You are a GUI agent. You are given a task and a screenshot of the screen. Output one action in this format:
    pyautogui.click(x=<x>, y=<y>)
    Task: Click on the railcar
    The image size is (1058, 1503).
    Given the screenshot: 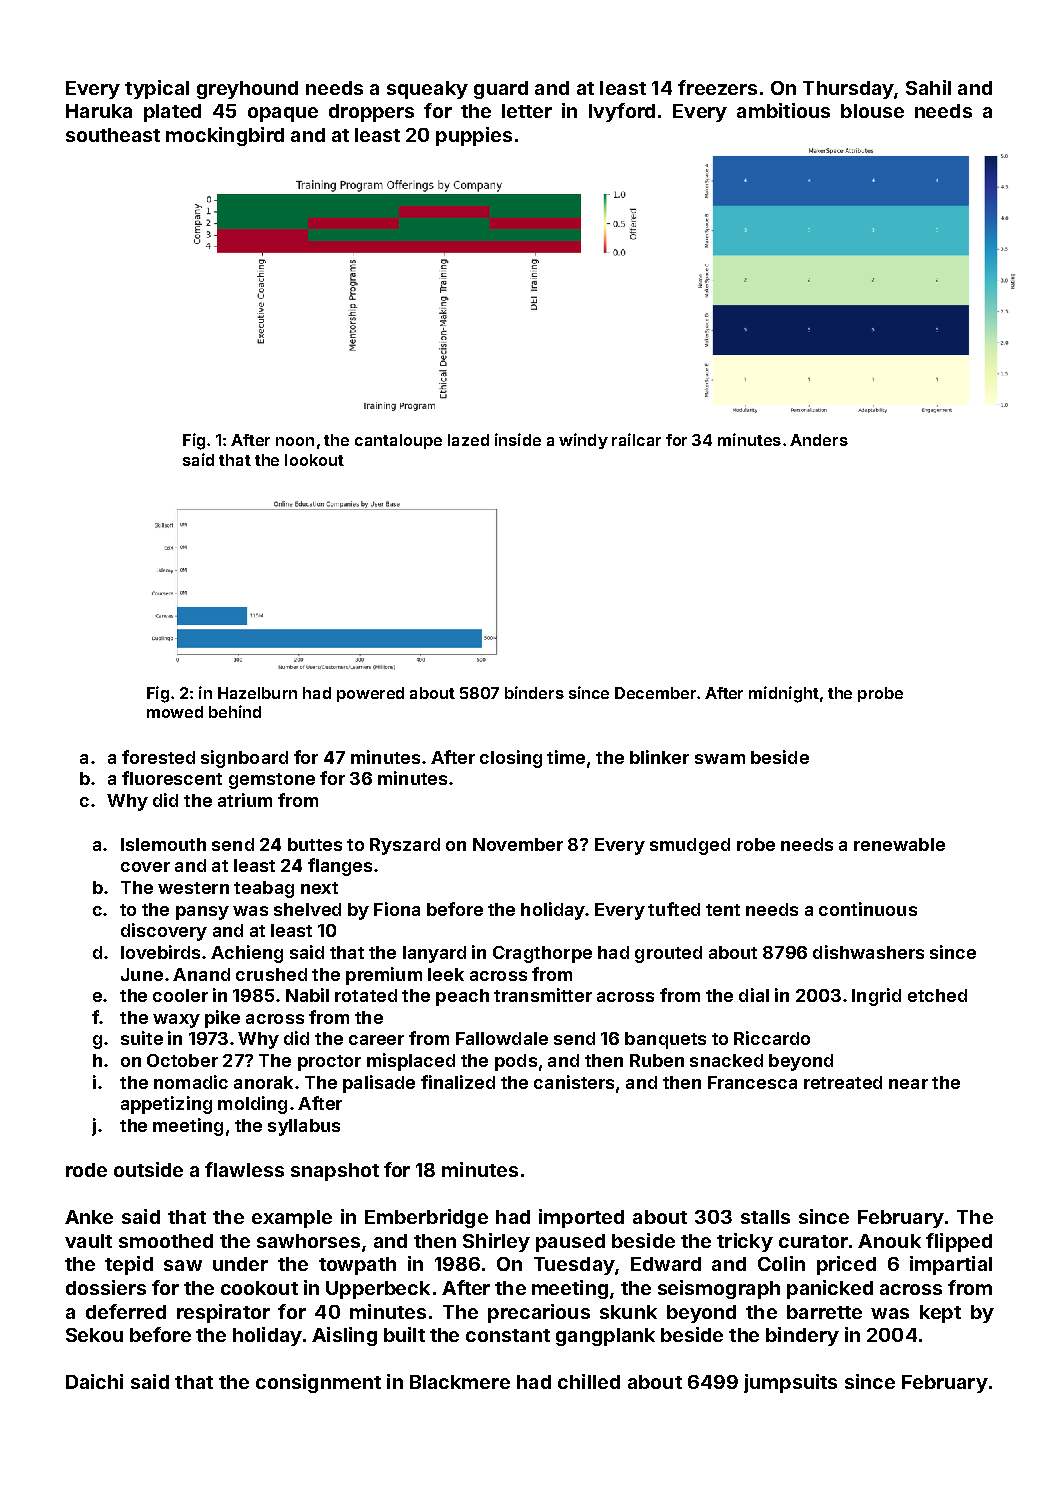 What is the action you would take?
    pyautogui.click(x=636, y=439)
